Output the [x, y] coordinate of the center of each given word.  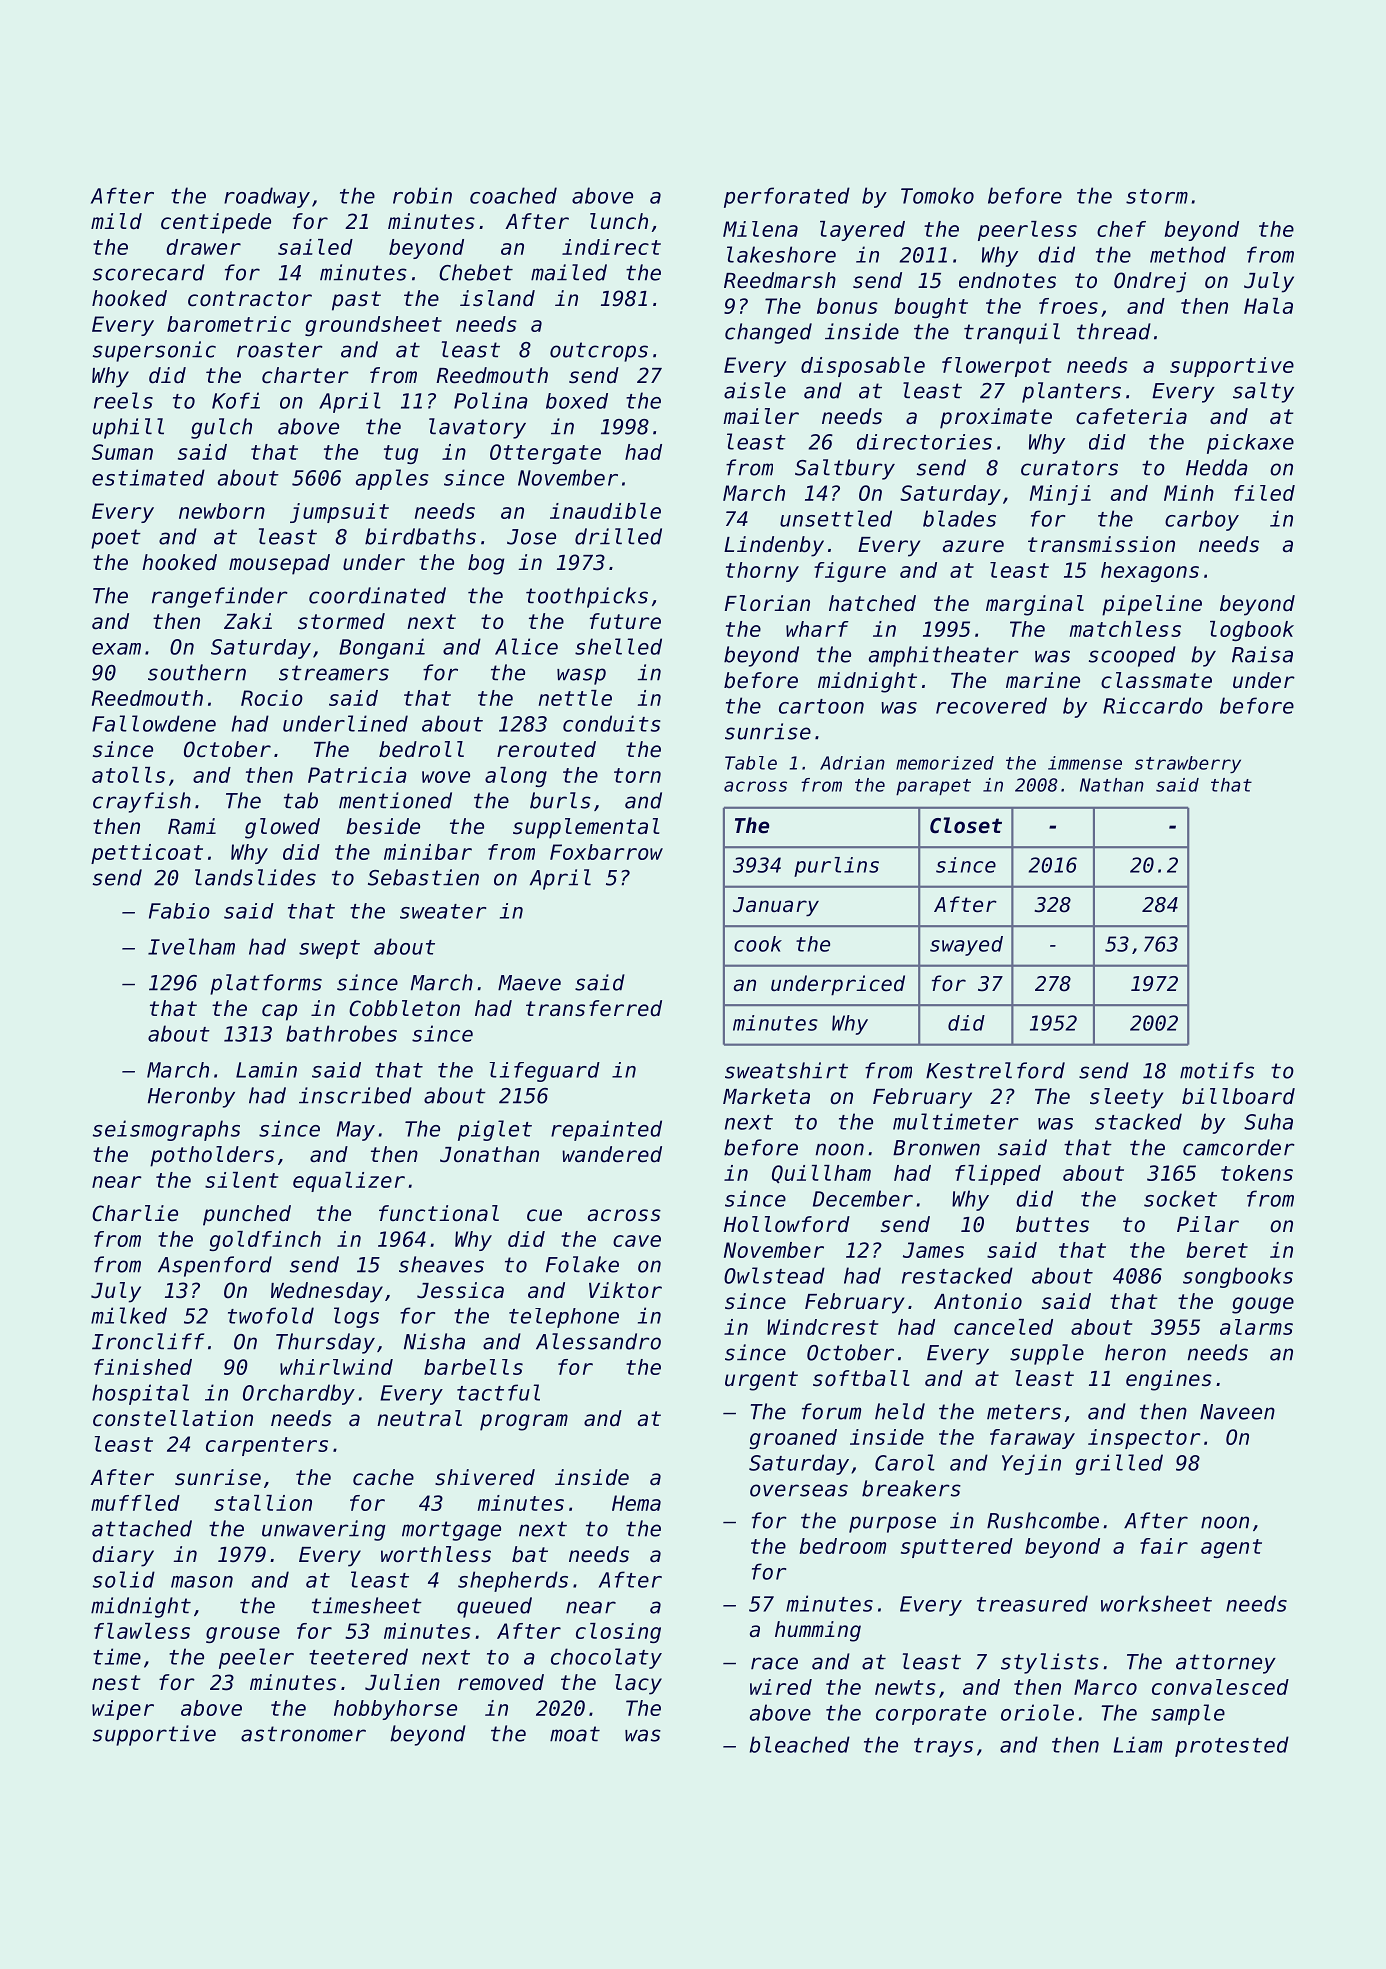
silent [241, 1180]
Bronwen [936, 1148]
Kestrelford [995, 1070]
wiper [123, 1710]
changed [768, 333]
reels [123, 400]
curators [1069, 468]
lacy [638, 1684]
